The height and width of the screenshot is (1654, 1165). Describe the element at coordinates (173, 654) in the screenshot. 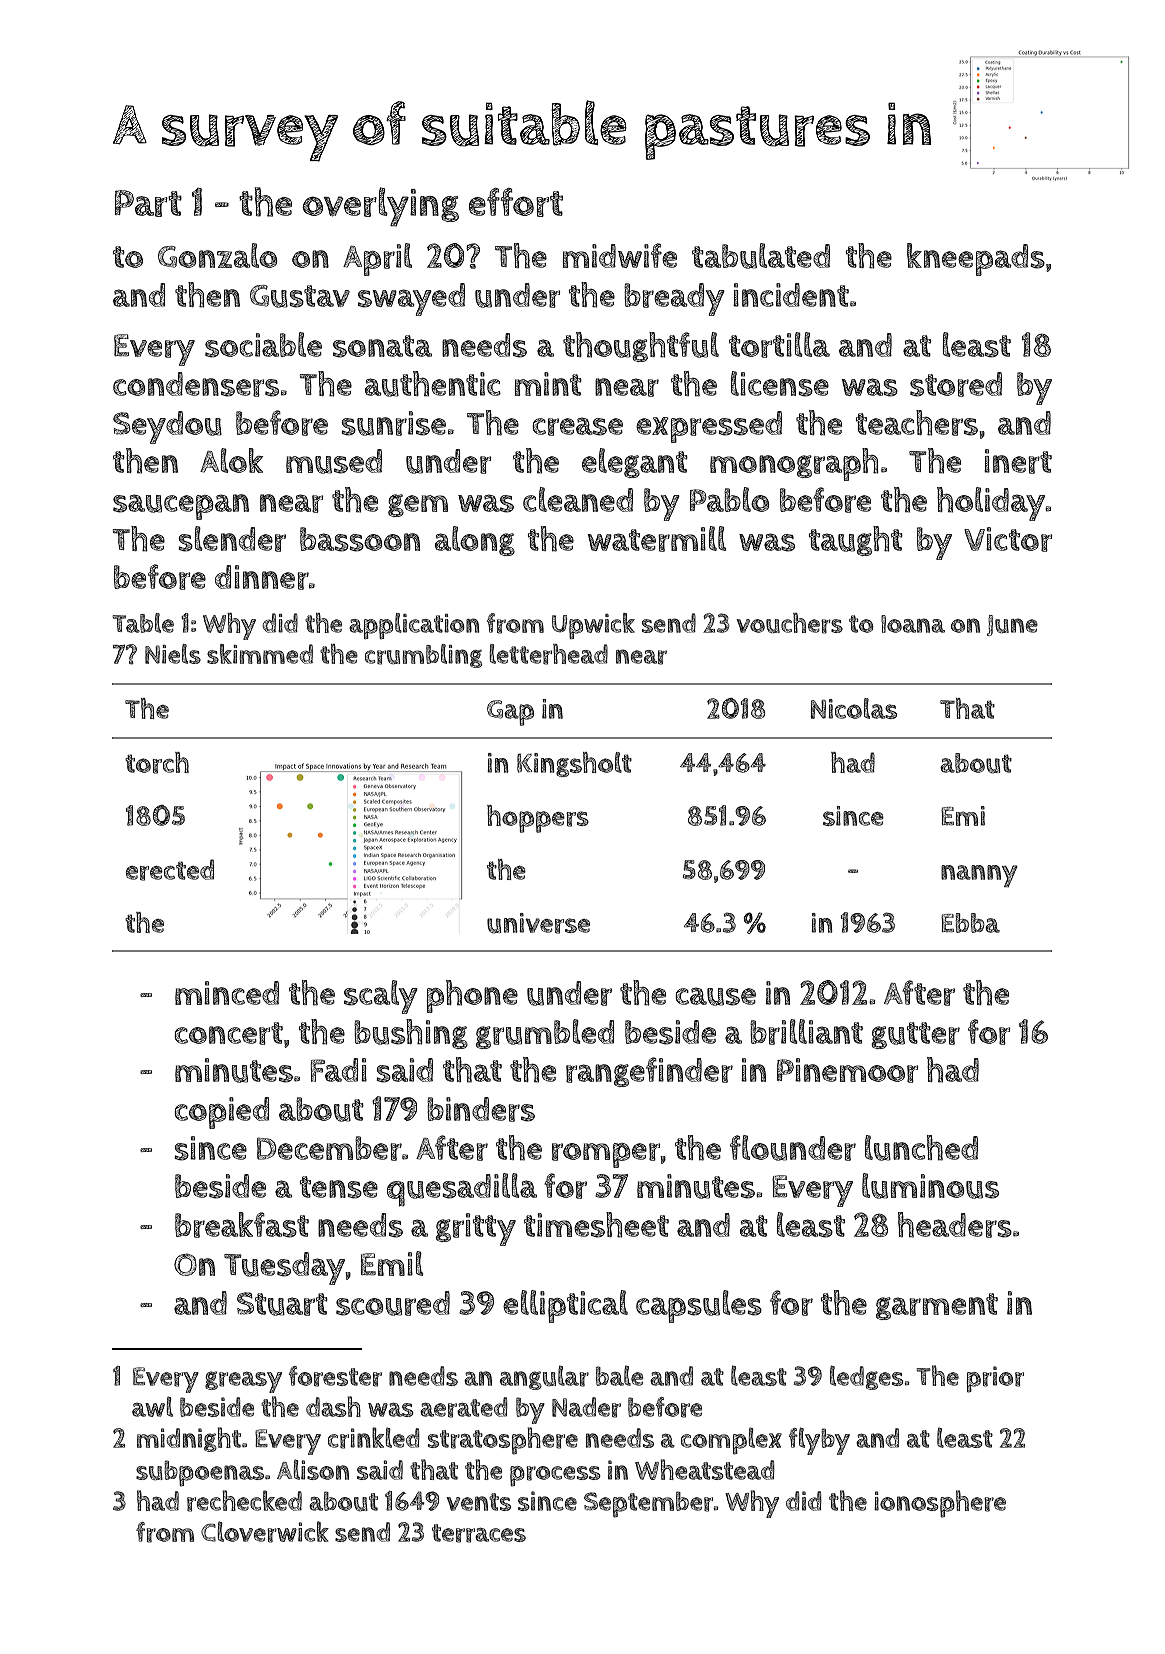

I see `Niels` at that location.
